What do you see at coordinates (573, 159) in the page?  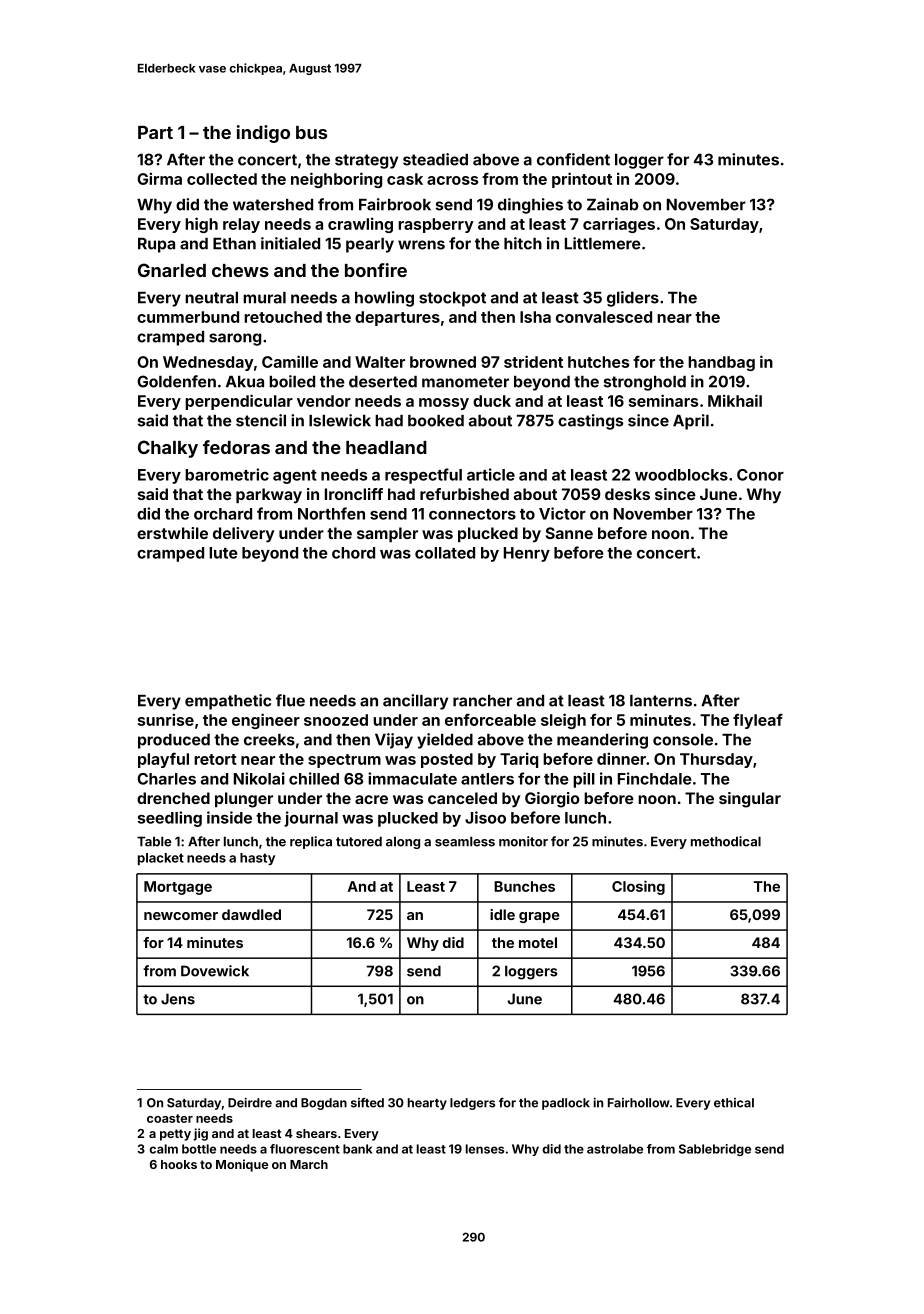 I see `confident` at bounding box center [573, 159].
